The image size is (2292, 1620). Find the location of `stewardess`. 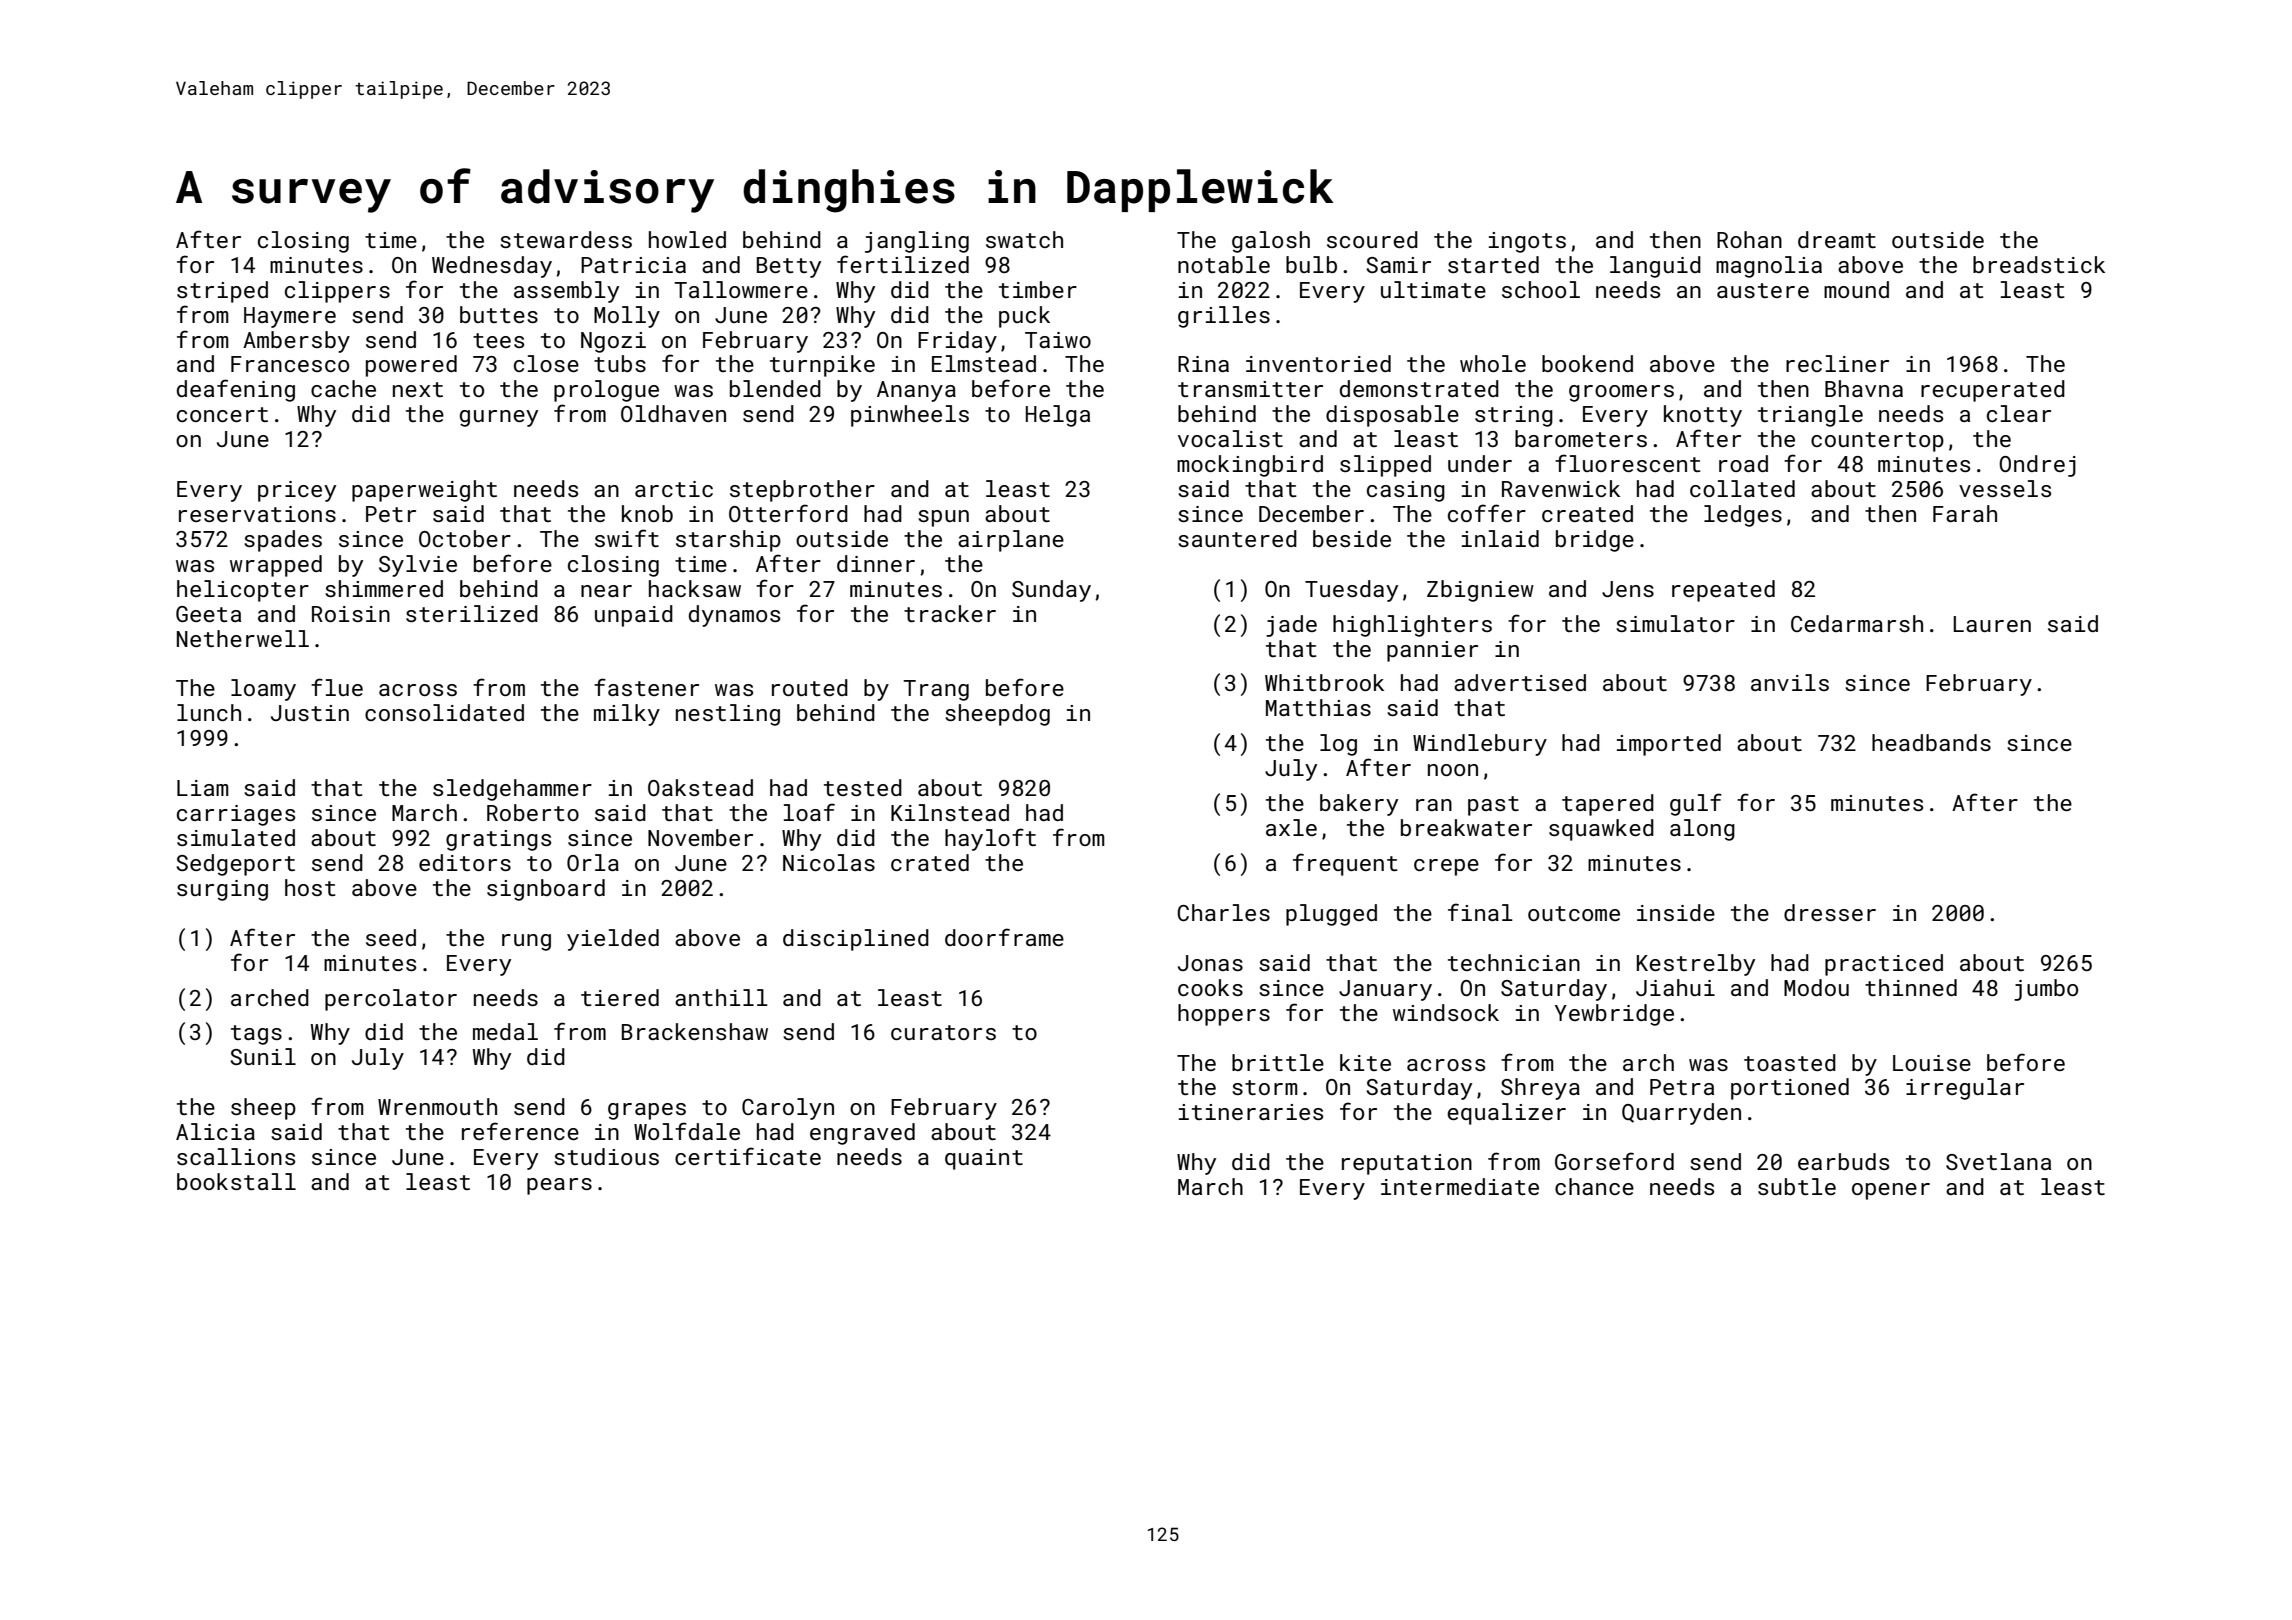

stewardess is located at coordinates (566, 239).
